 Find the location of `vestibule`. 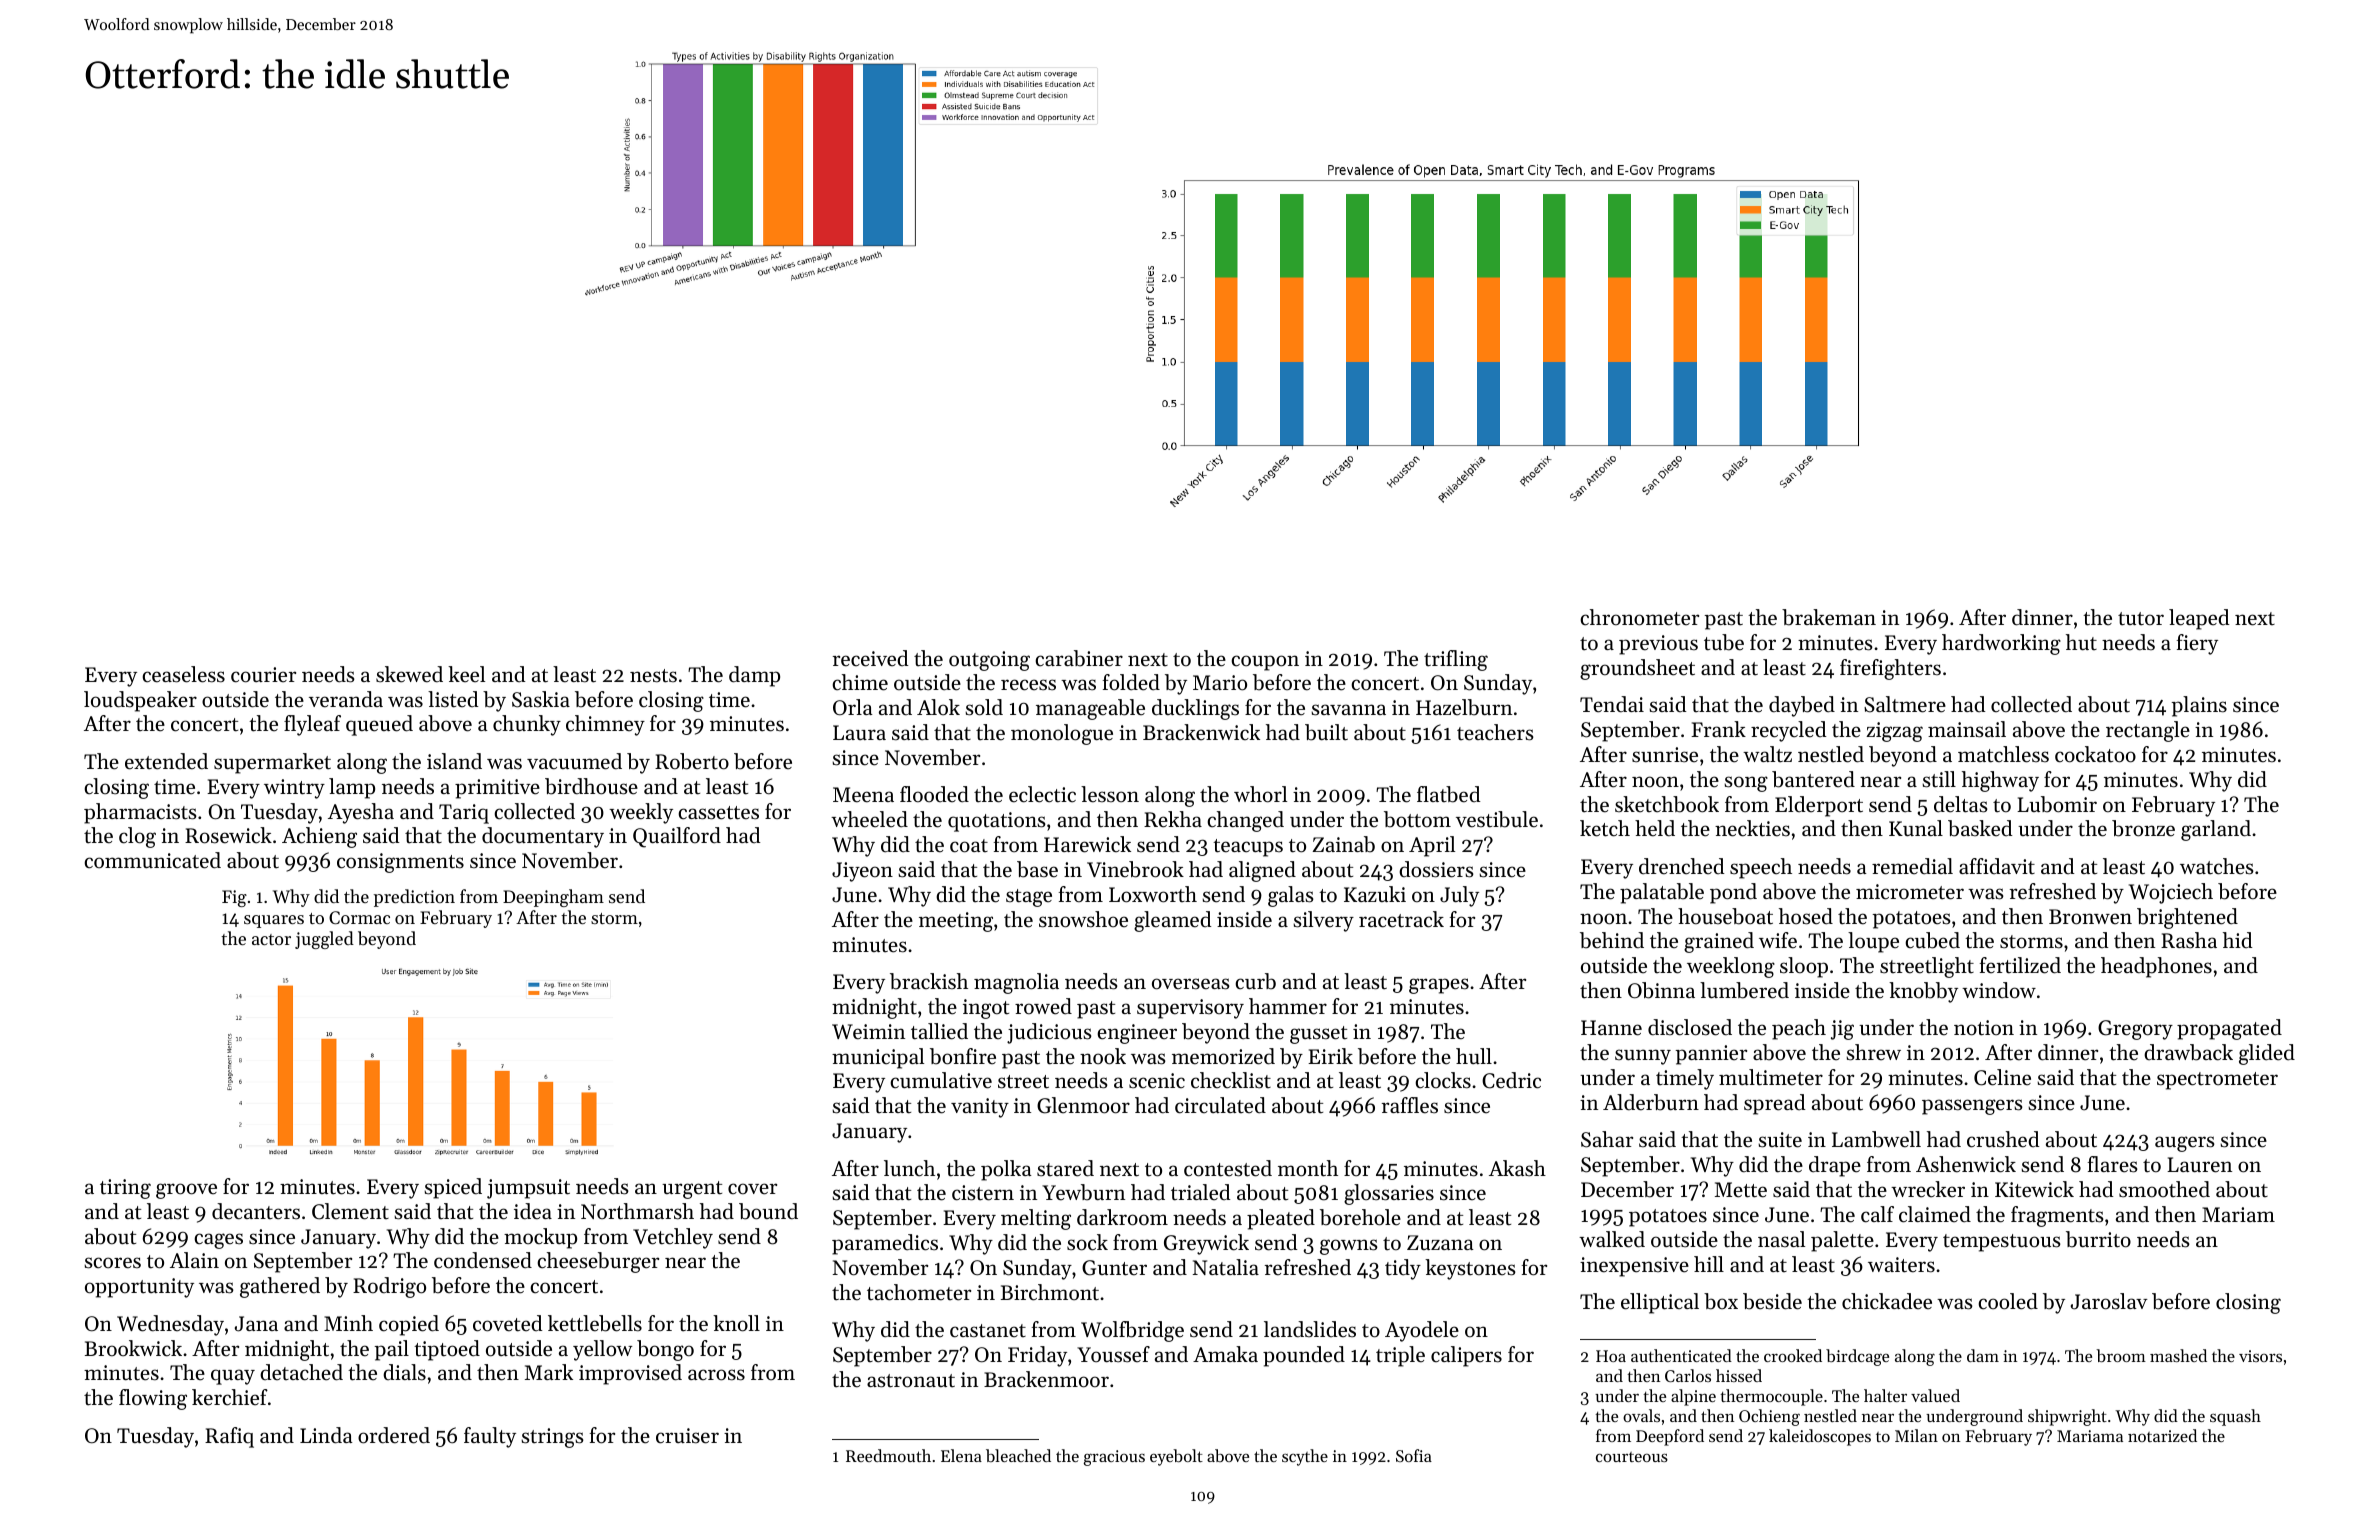

vestibule is located at coordinates (1497, 819).
